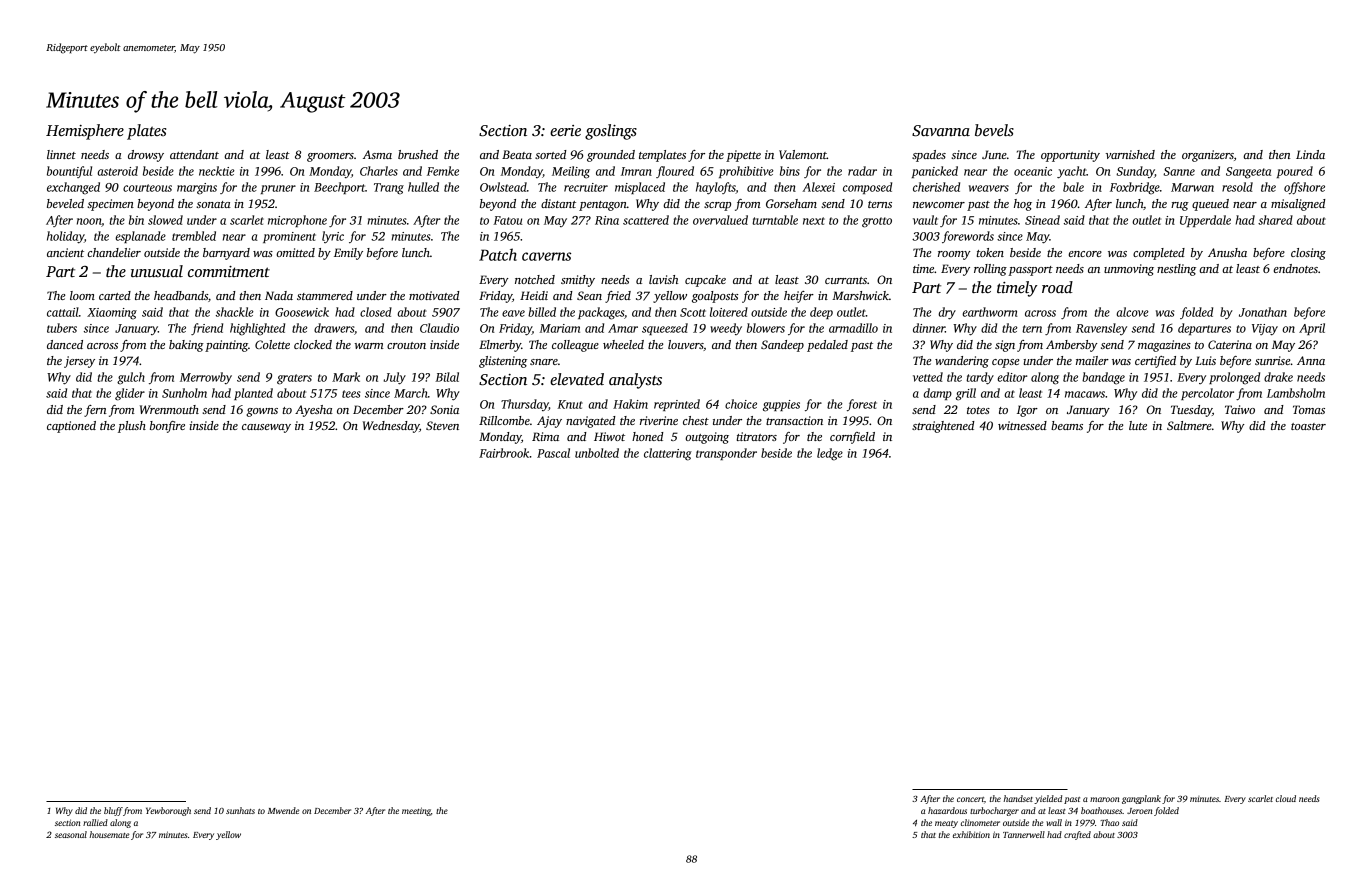 This page has height=887, width=1372. I want to click on glider, so click(130, 394).
